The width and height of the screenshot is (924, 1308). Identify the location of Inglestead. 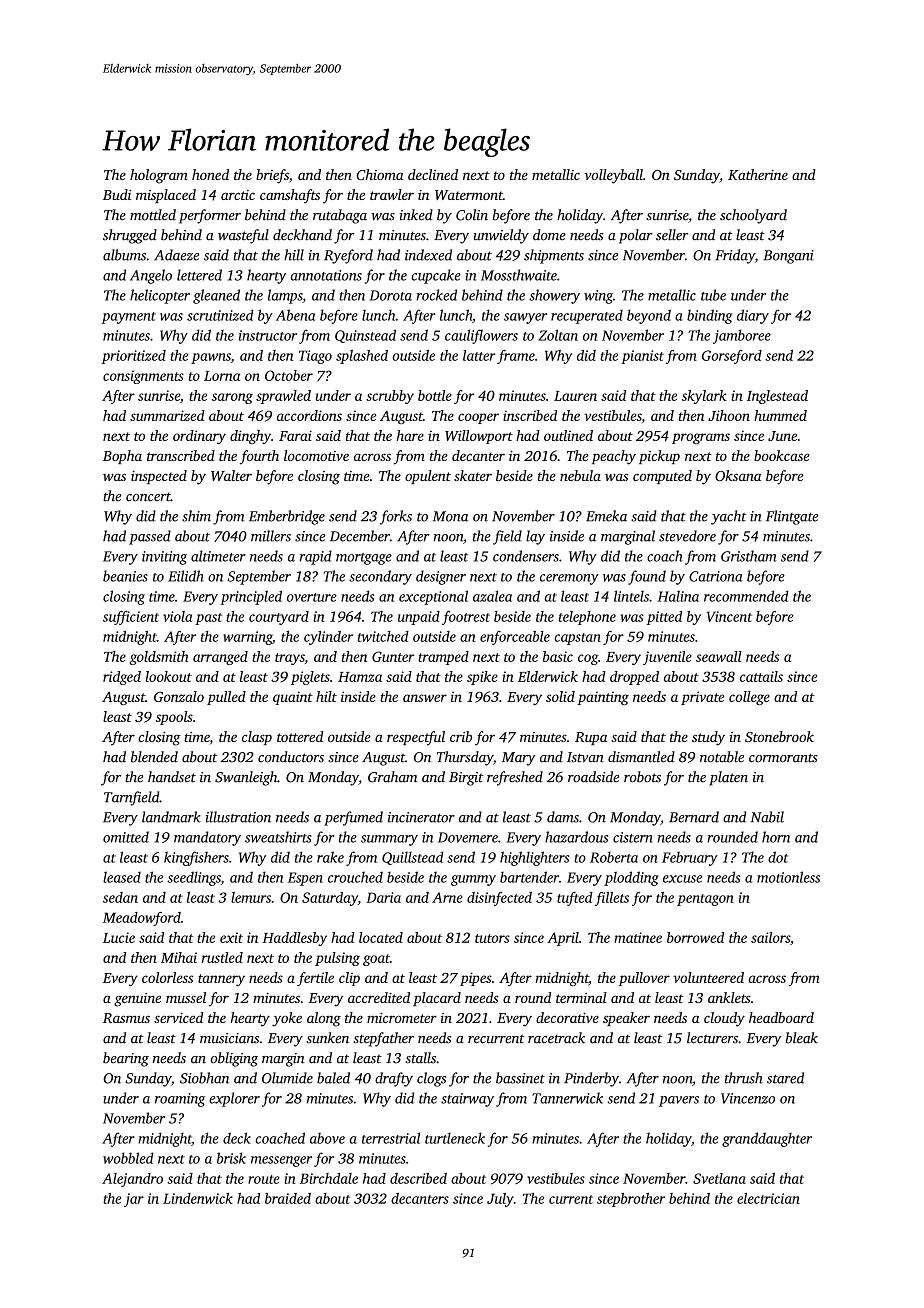
(777, 397).
